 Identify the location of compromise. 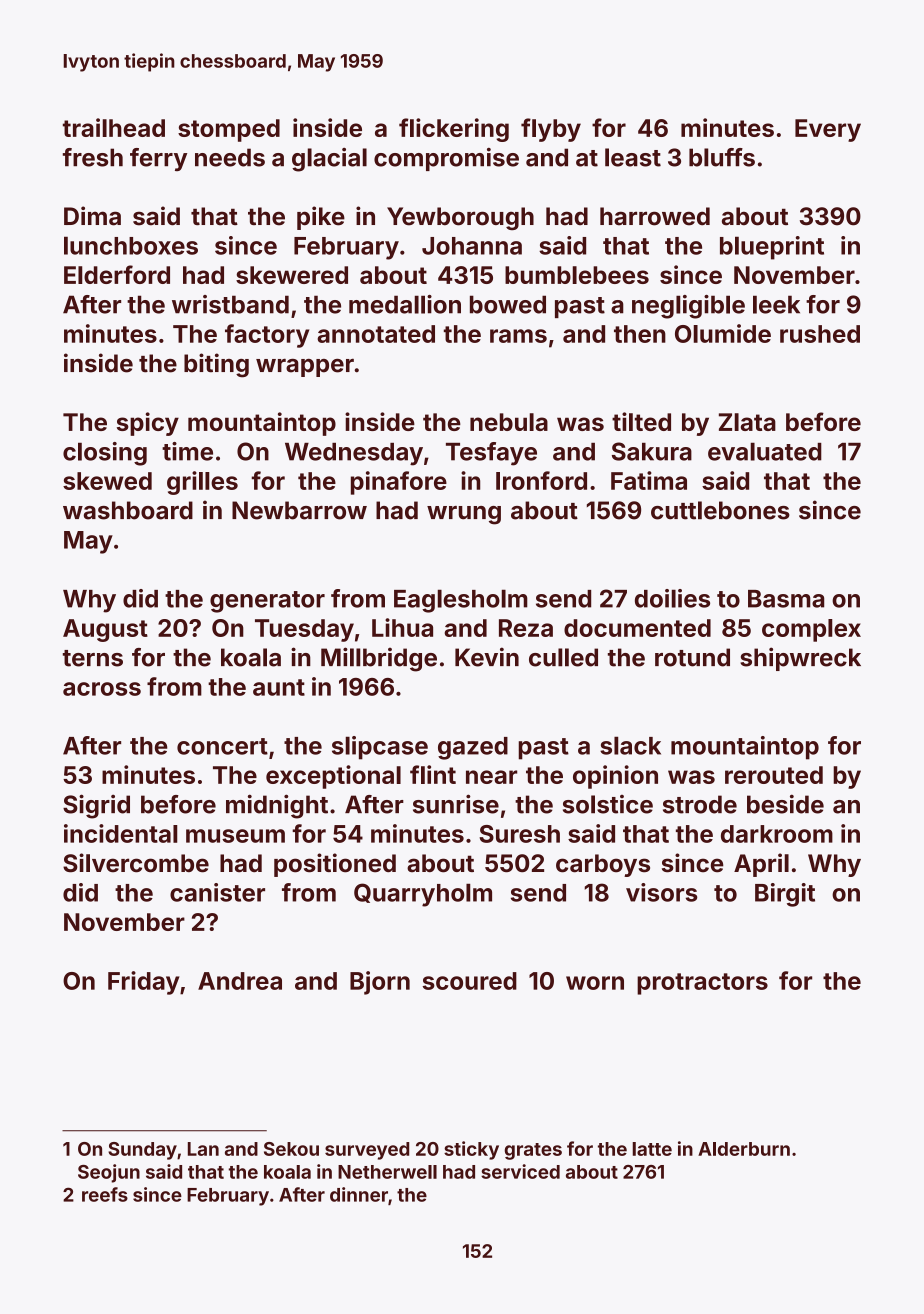
(446, 159).
